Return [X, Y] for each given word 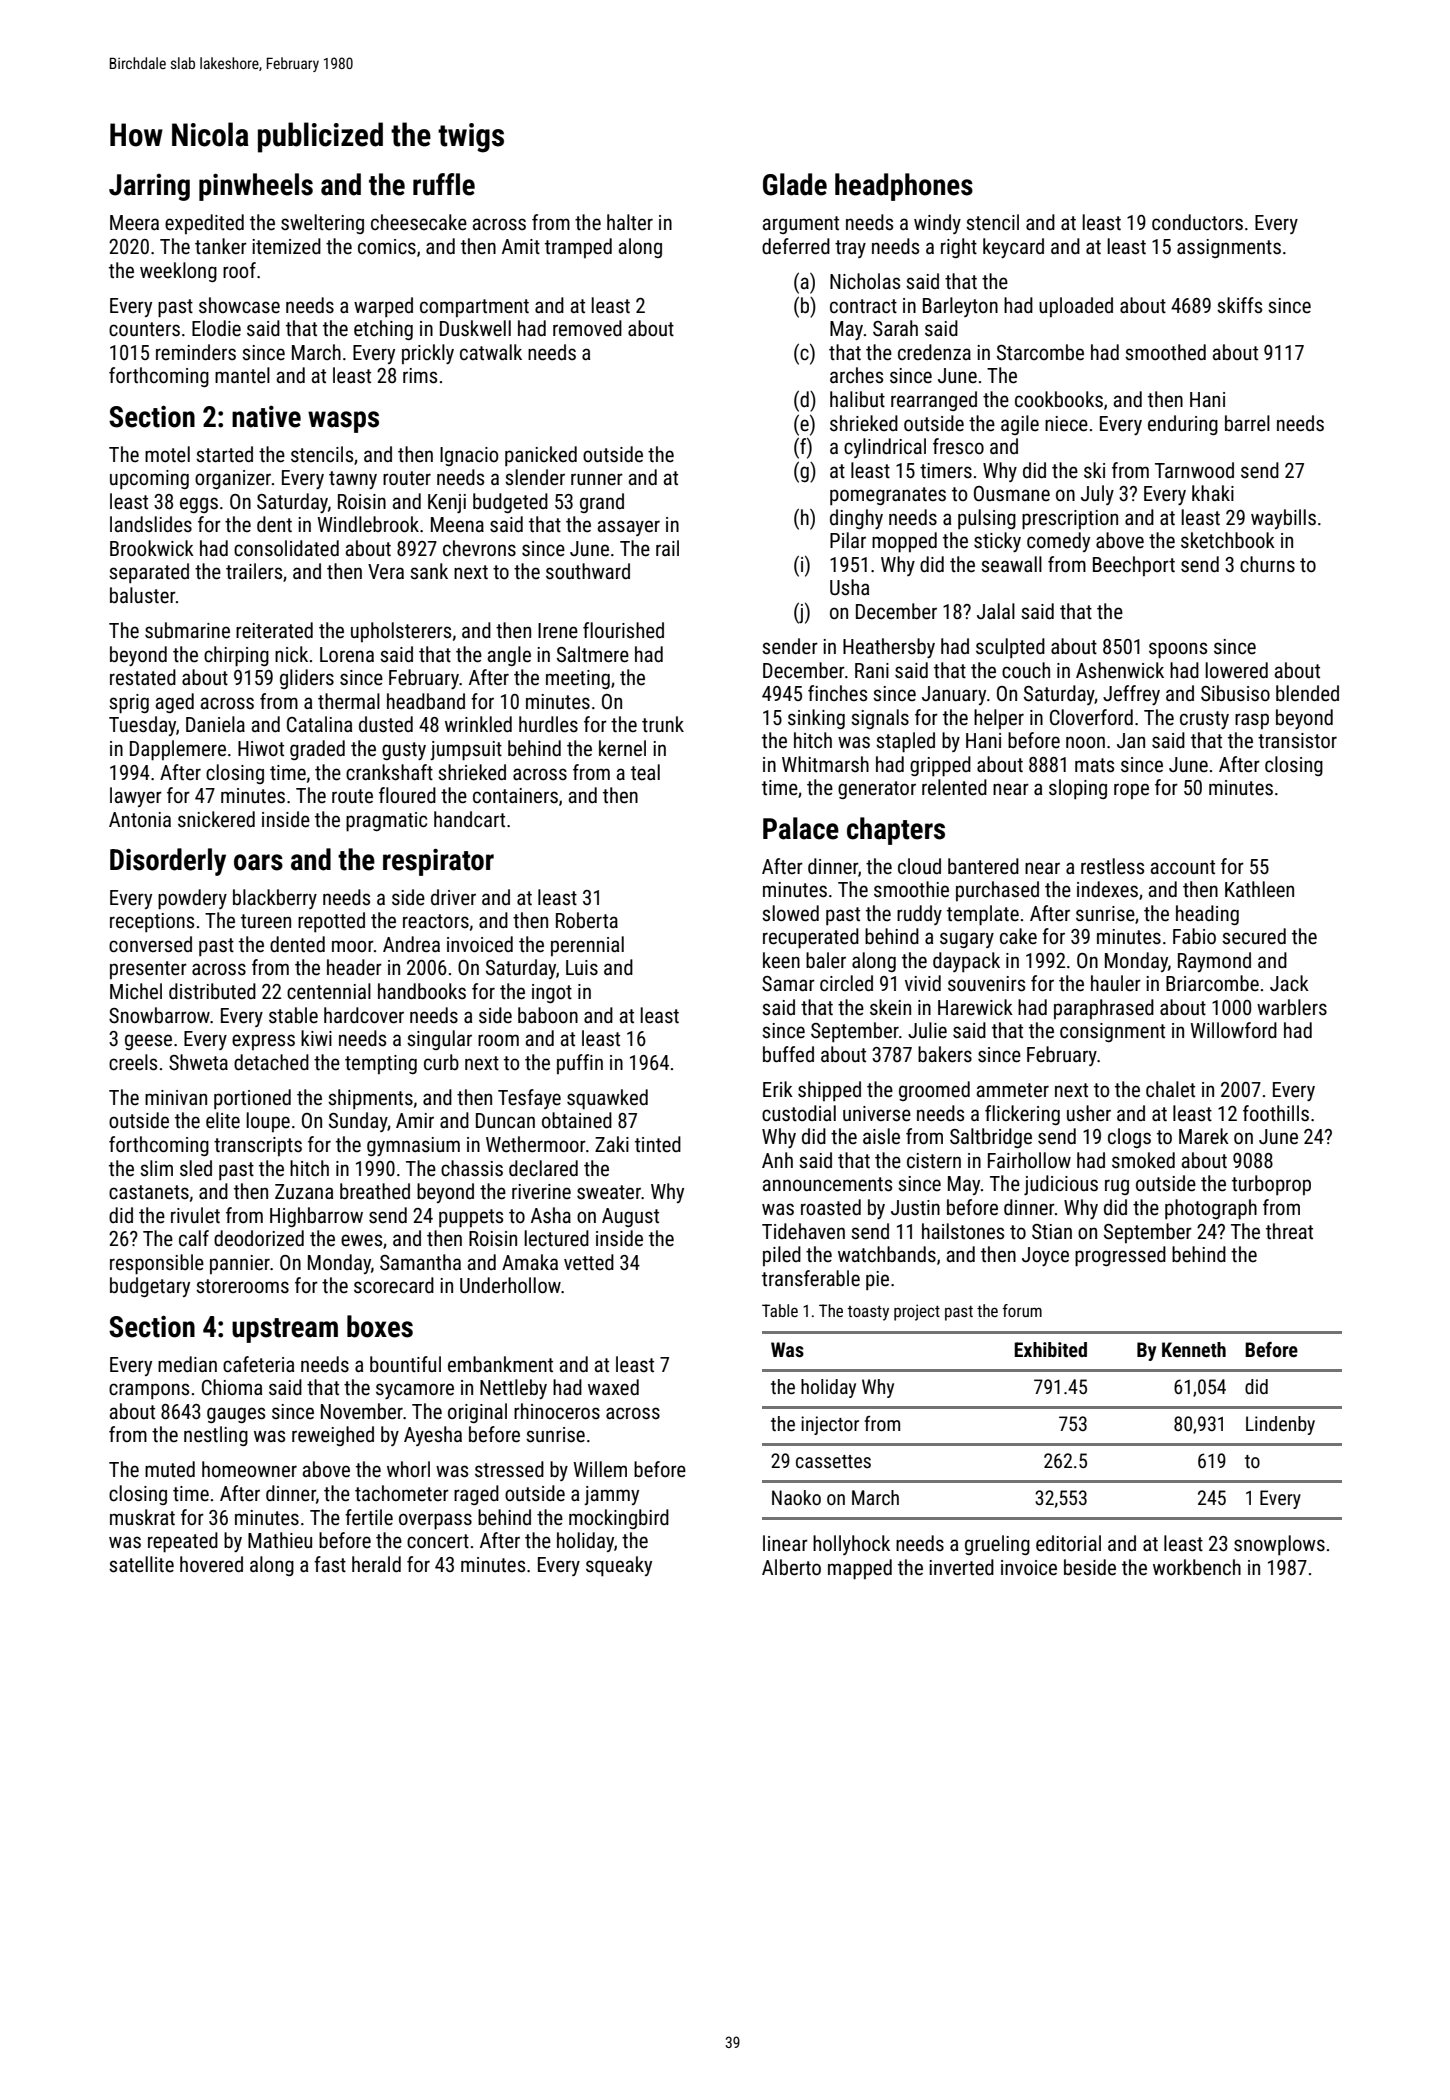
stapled [905, 742]
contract [863, 306]
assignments [1229, 248]
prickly [428, 354]
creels [133, 1062]
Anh [777, 1160]
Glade [795, 184]
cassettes [833, 1461]
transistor [1297, 741]
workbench [1197, 1567]
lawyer [136, 797]
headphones [904, 187]
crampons [149, 1391]
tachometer [402, 1493]
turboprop [1271, 1185]
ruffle [444, 184]
